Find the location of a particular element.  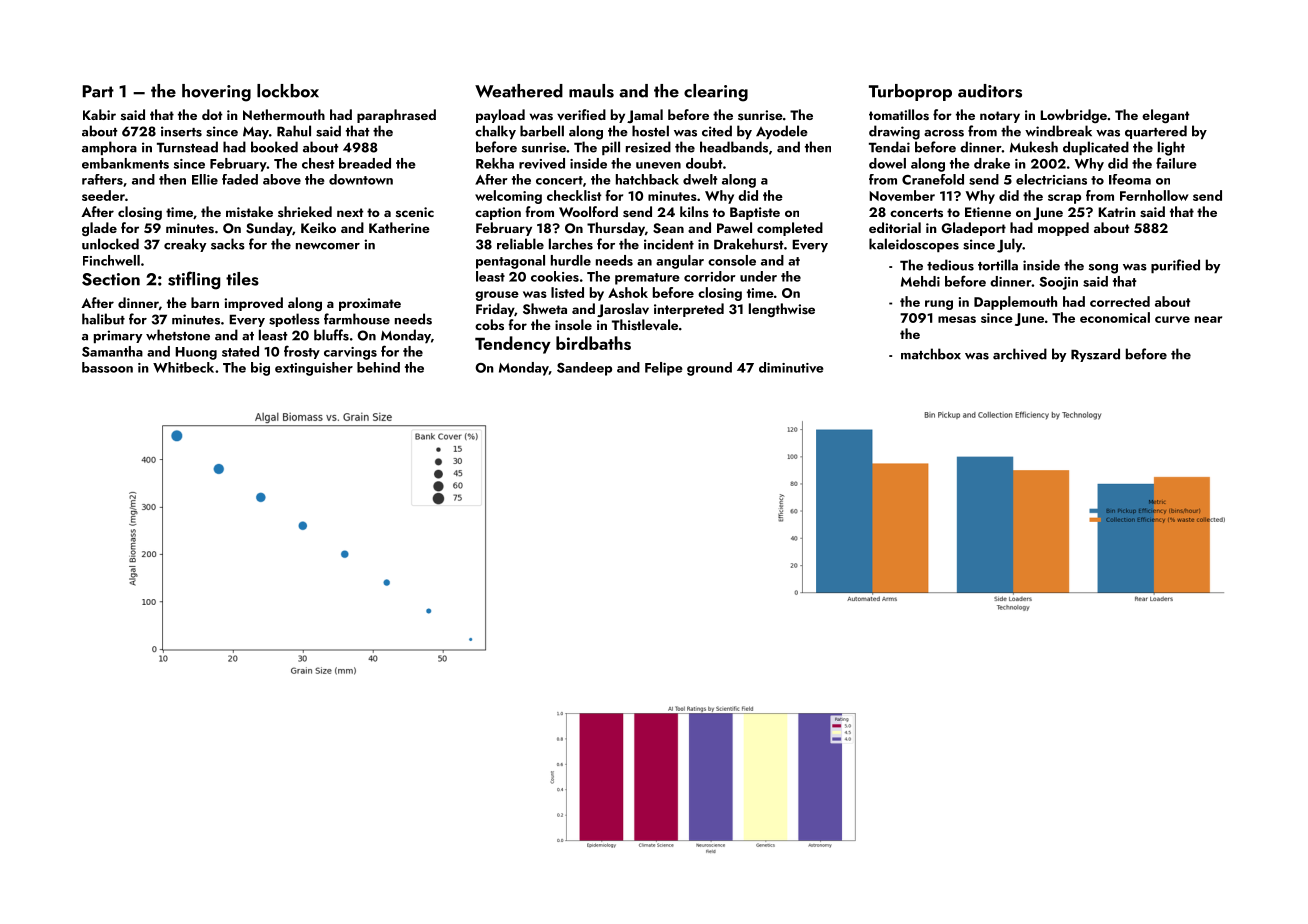

auditors is located at coordinates (990, 91).
